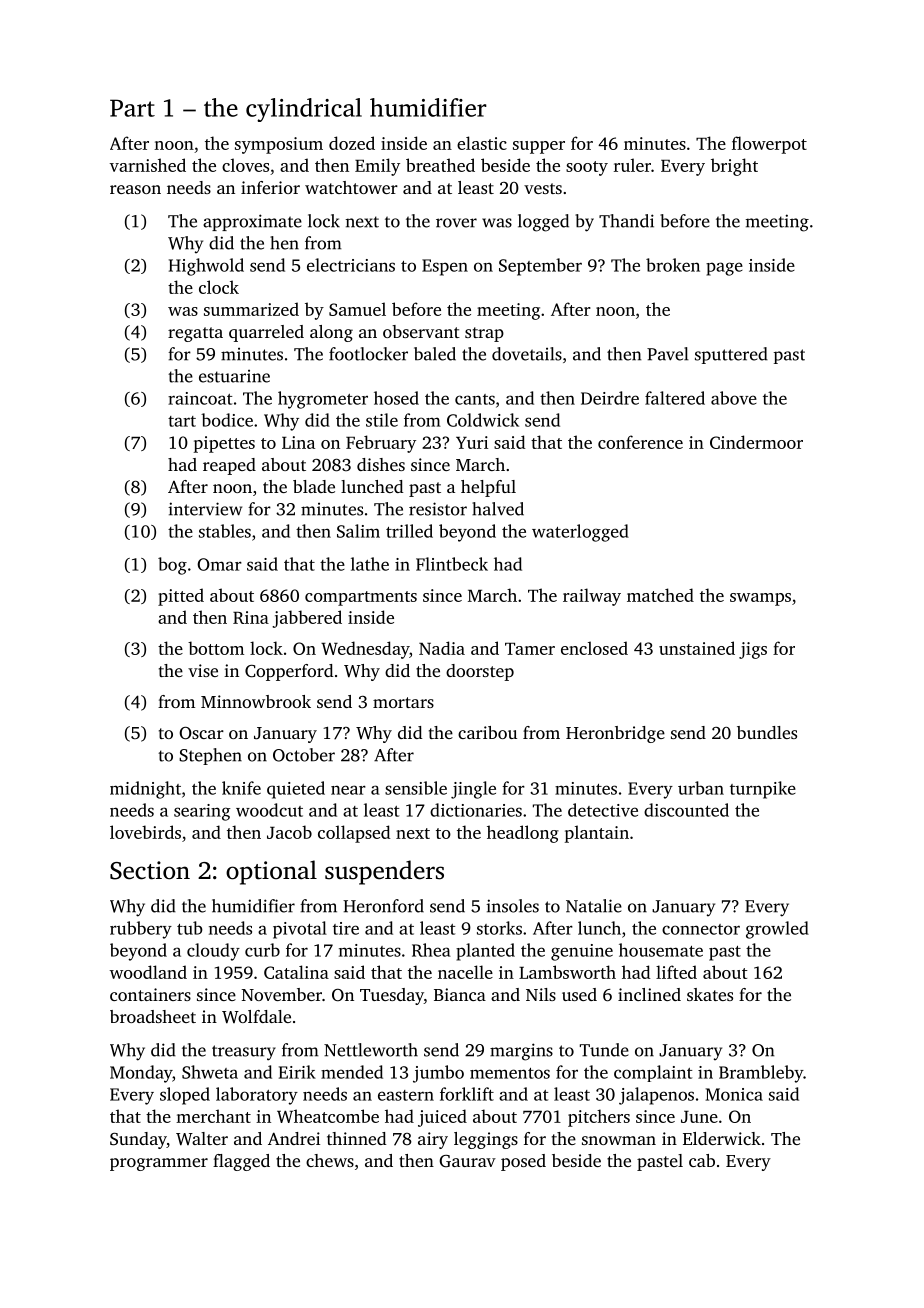  Describe the element at coordinates (297, 1072) in the document. I see `Eirik` at that location.
